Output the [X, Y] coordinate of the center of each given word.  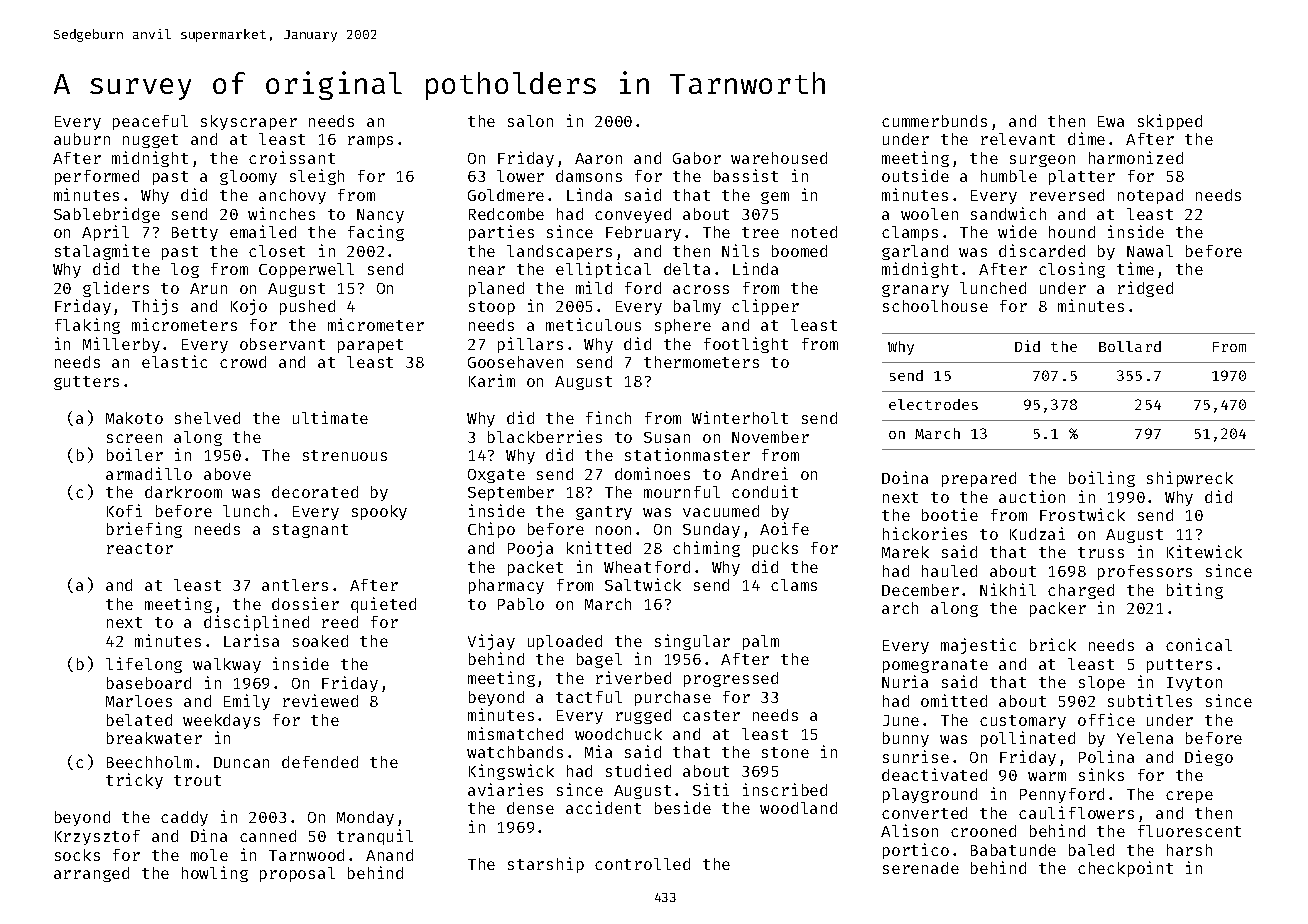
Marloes [139, 701]
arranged [91, 874]
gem [775, 198]
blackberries [545, 436]
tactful [589, 697]
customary [1023, 722]
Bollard [1130, 346]
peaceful [150, 122]
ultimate [330, 417]
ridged [1145, 289]
